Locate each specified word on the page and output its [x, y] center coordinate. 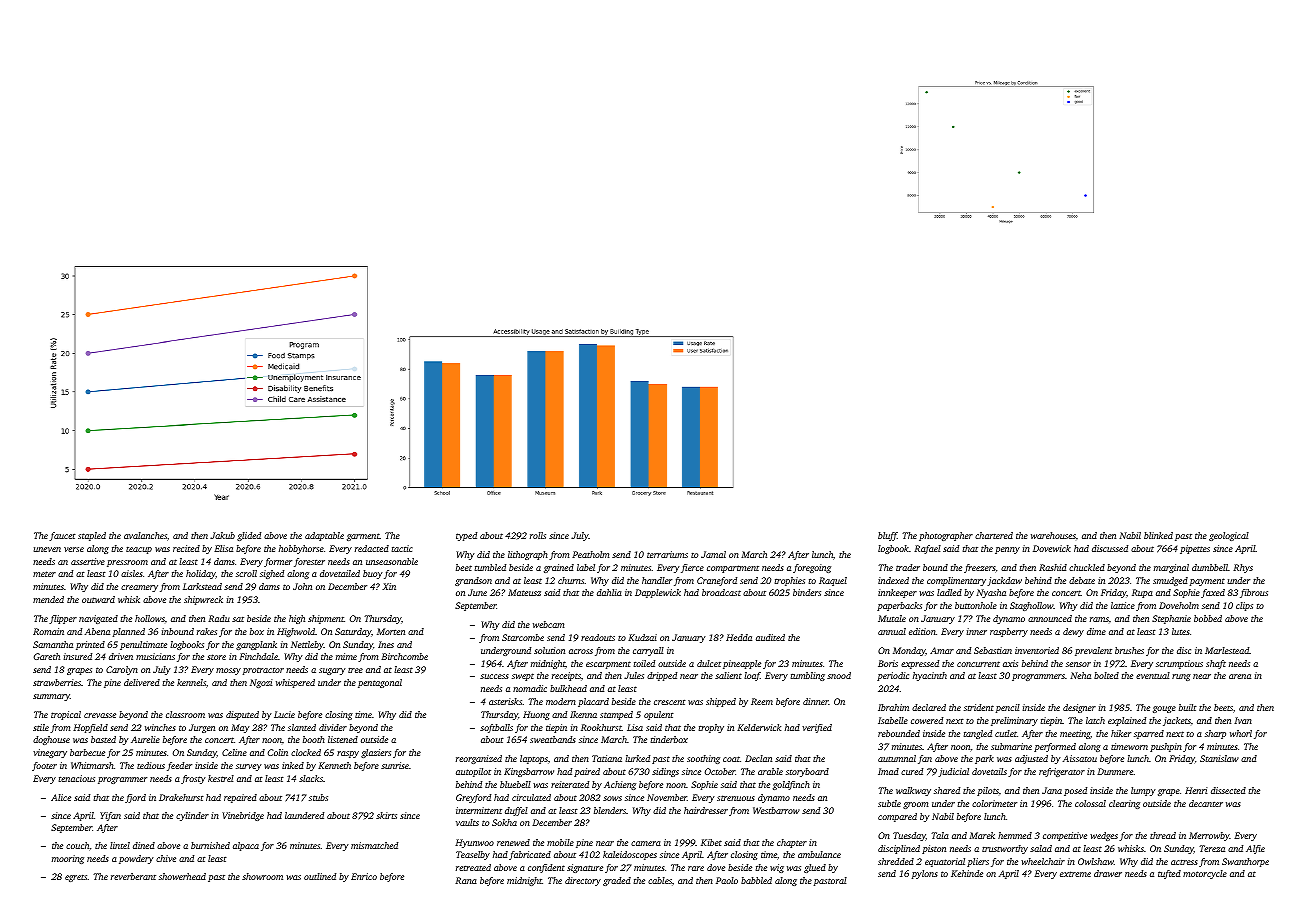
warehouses [1053, 535]
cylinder [192, 816]
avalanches [145, 535]
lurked [637, 758]
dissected [1228, 790]
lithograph [528, 555]
